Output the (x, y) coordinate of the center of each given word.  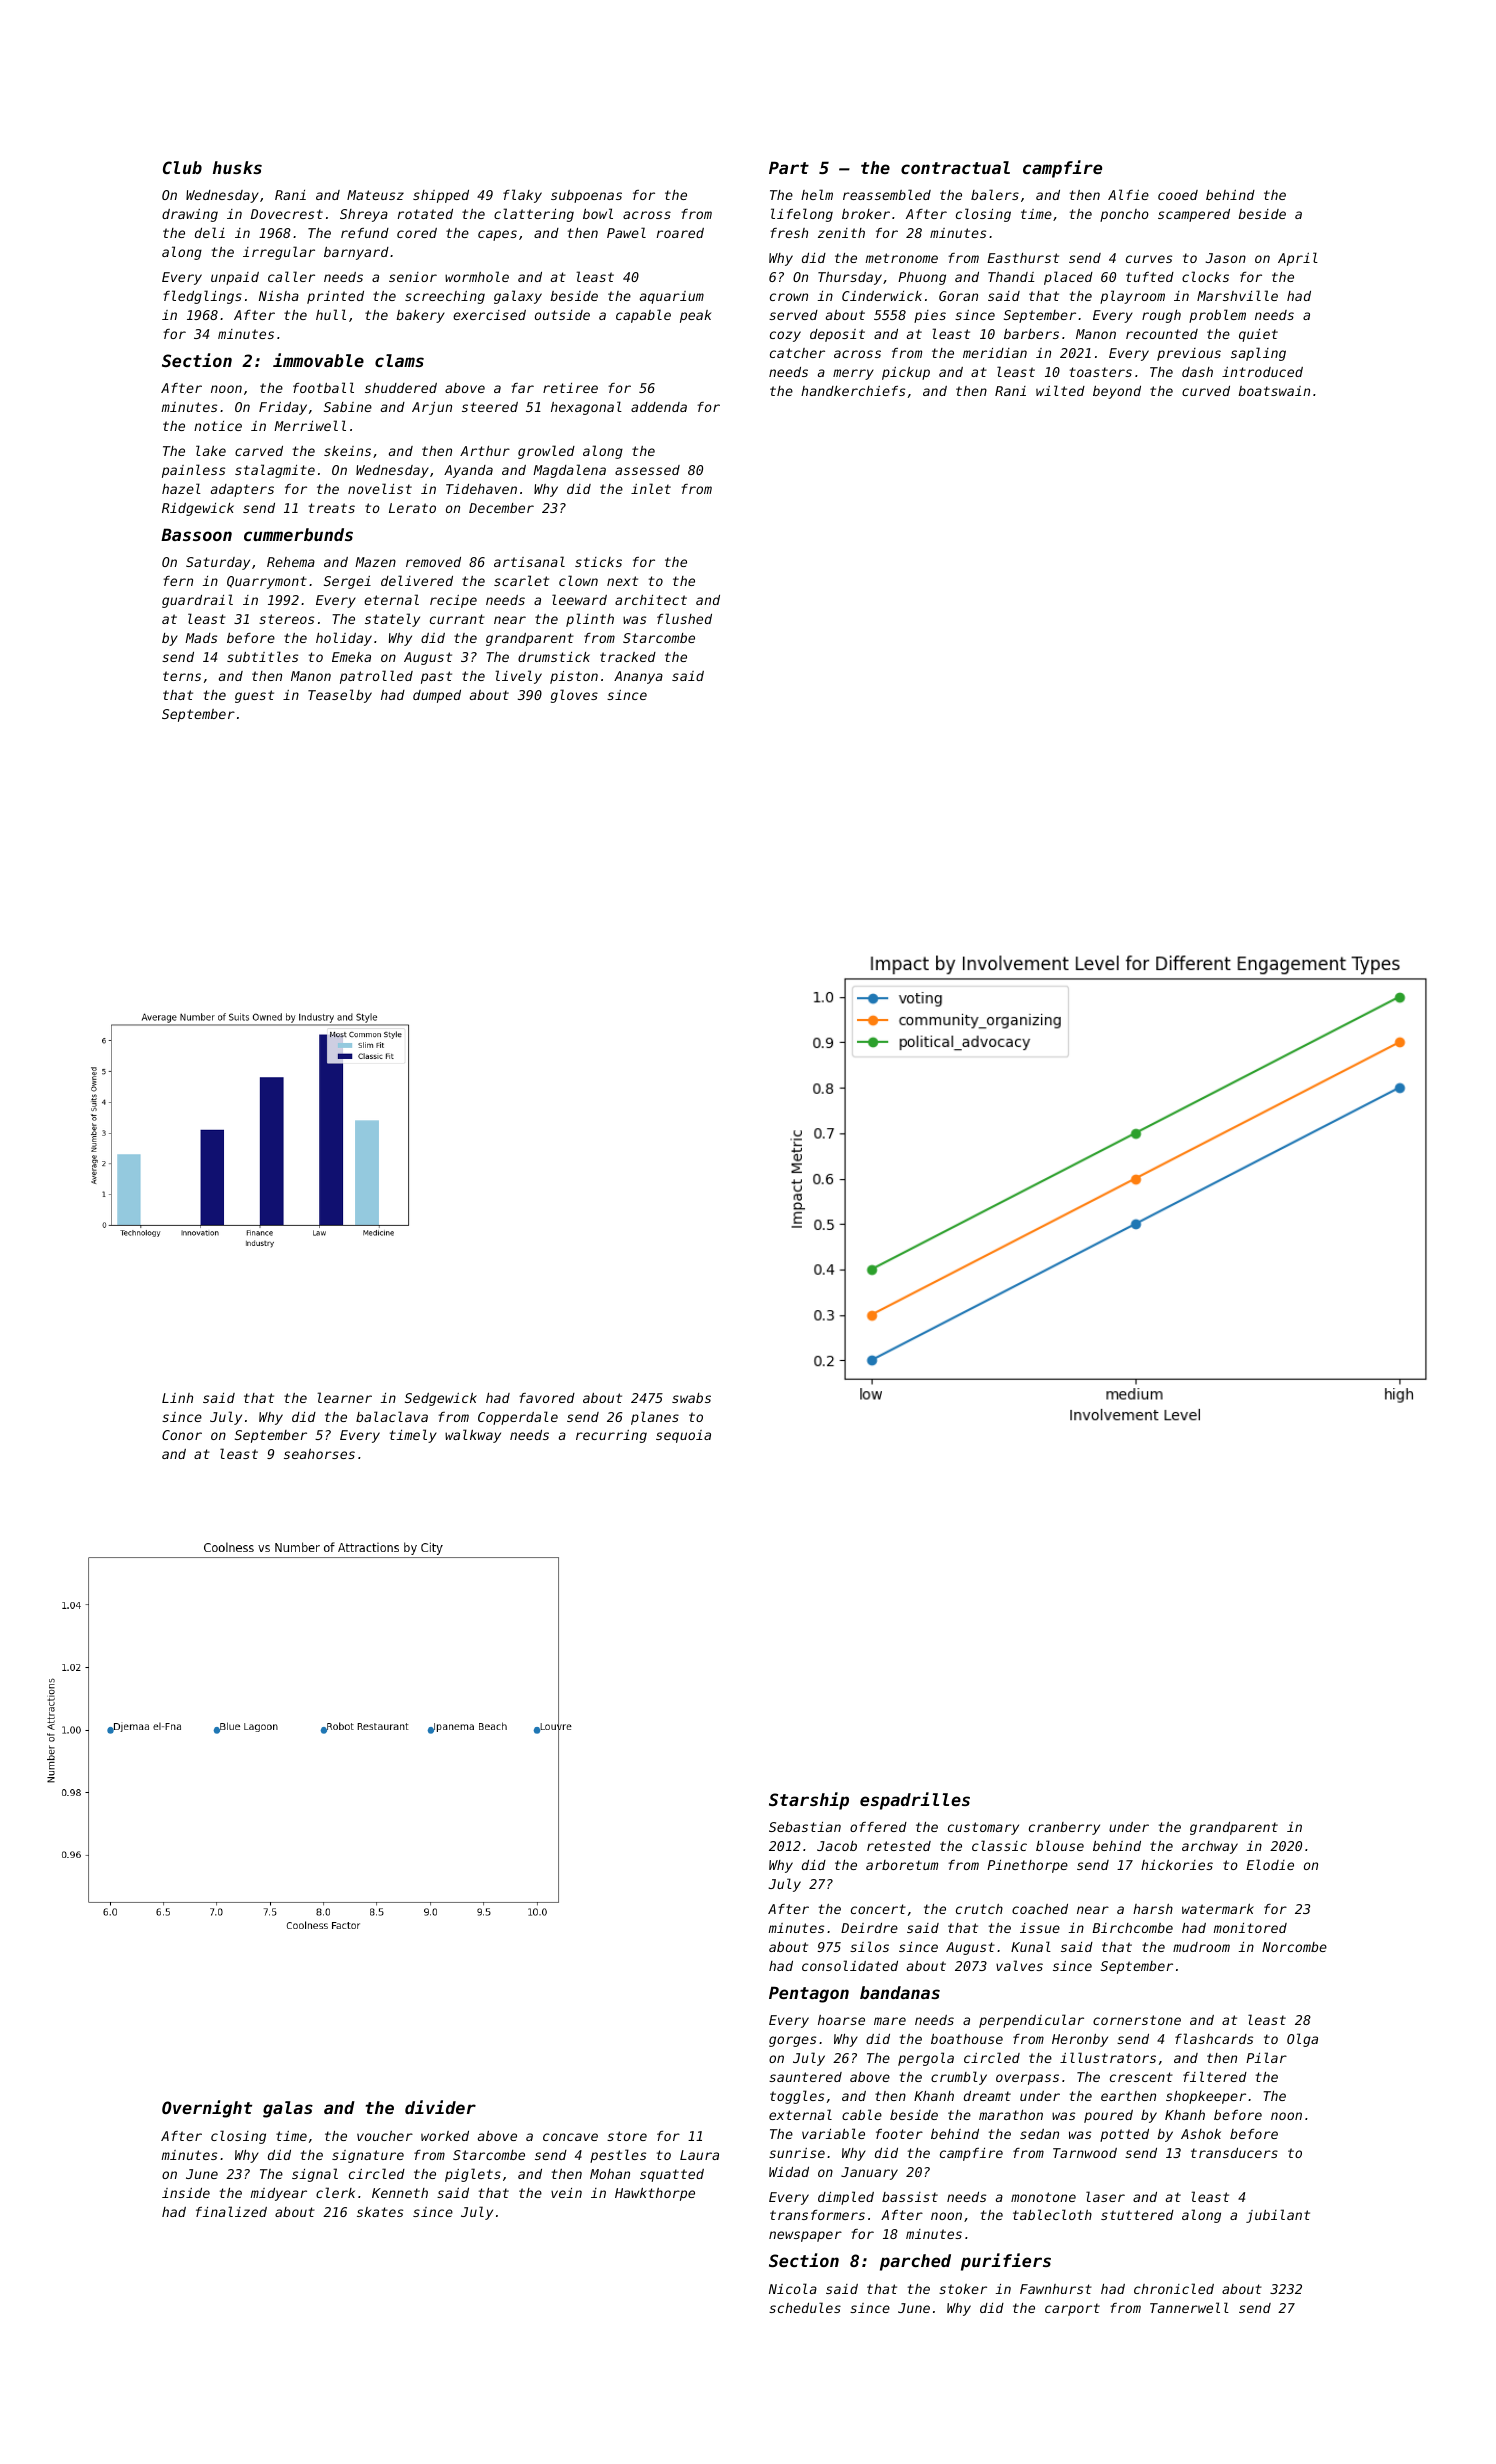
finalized (231, 2211)
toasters (1101, 372)
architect (651, 600)
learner (344, 1397)
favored (547, 1398)
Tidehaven (481, 489)
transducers (1234, 2153)
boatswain (1274, 391)
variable (833, 2133)
